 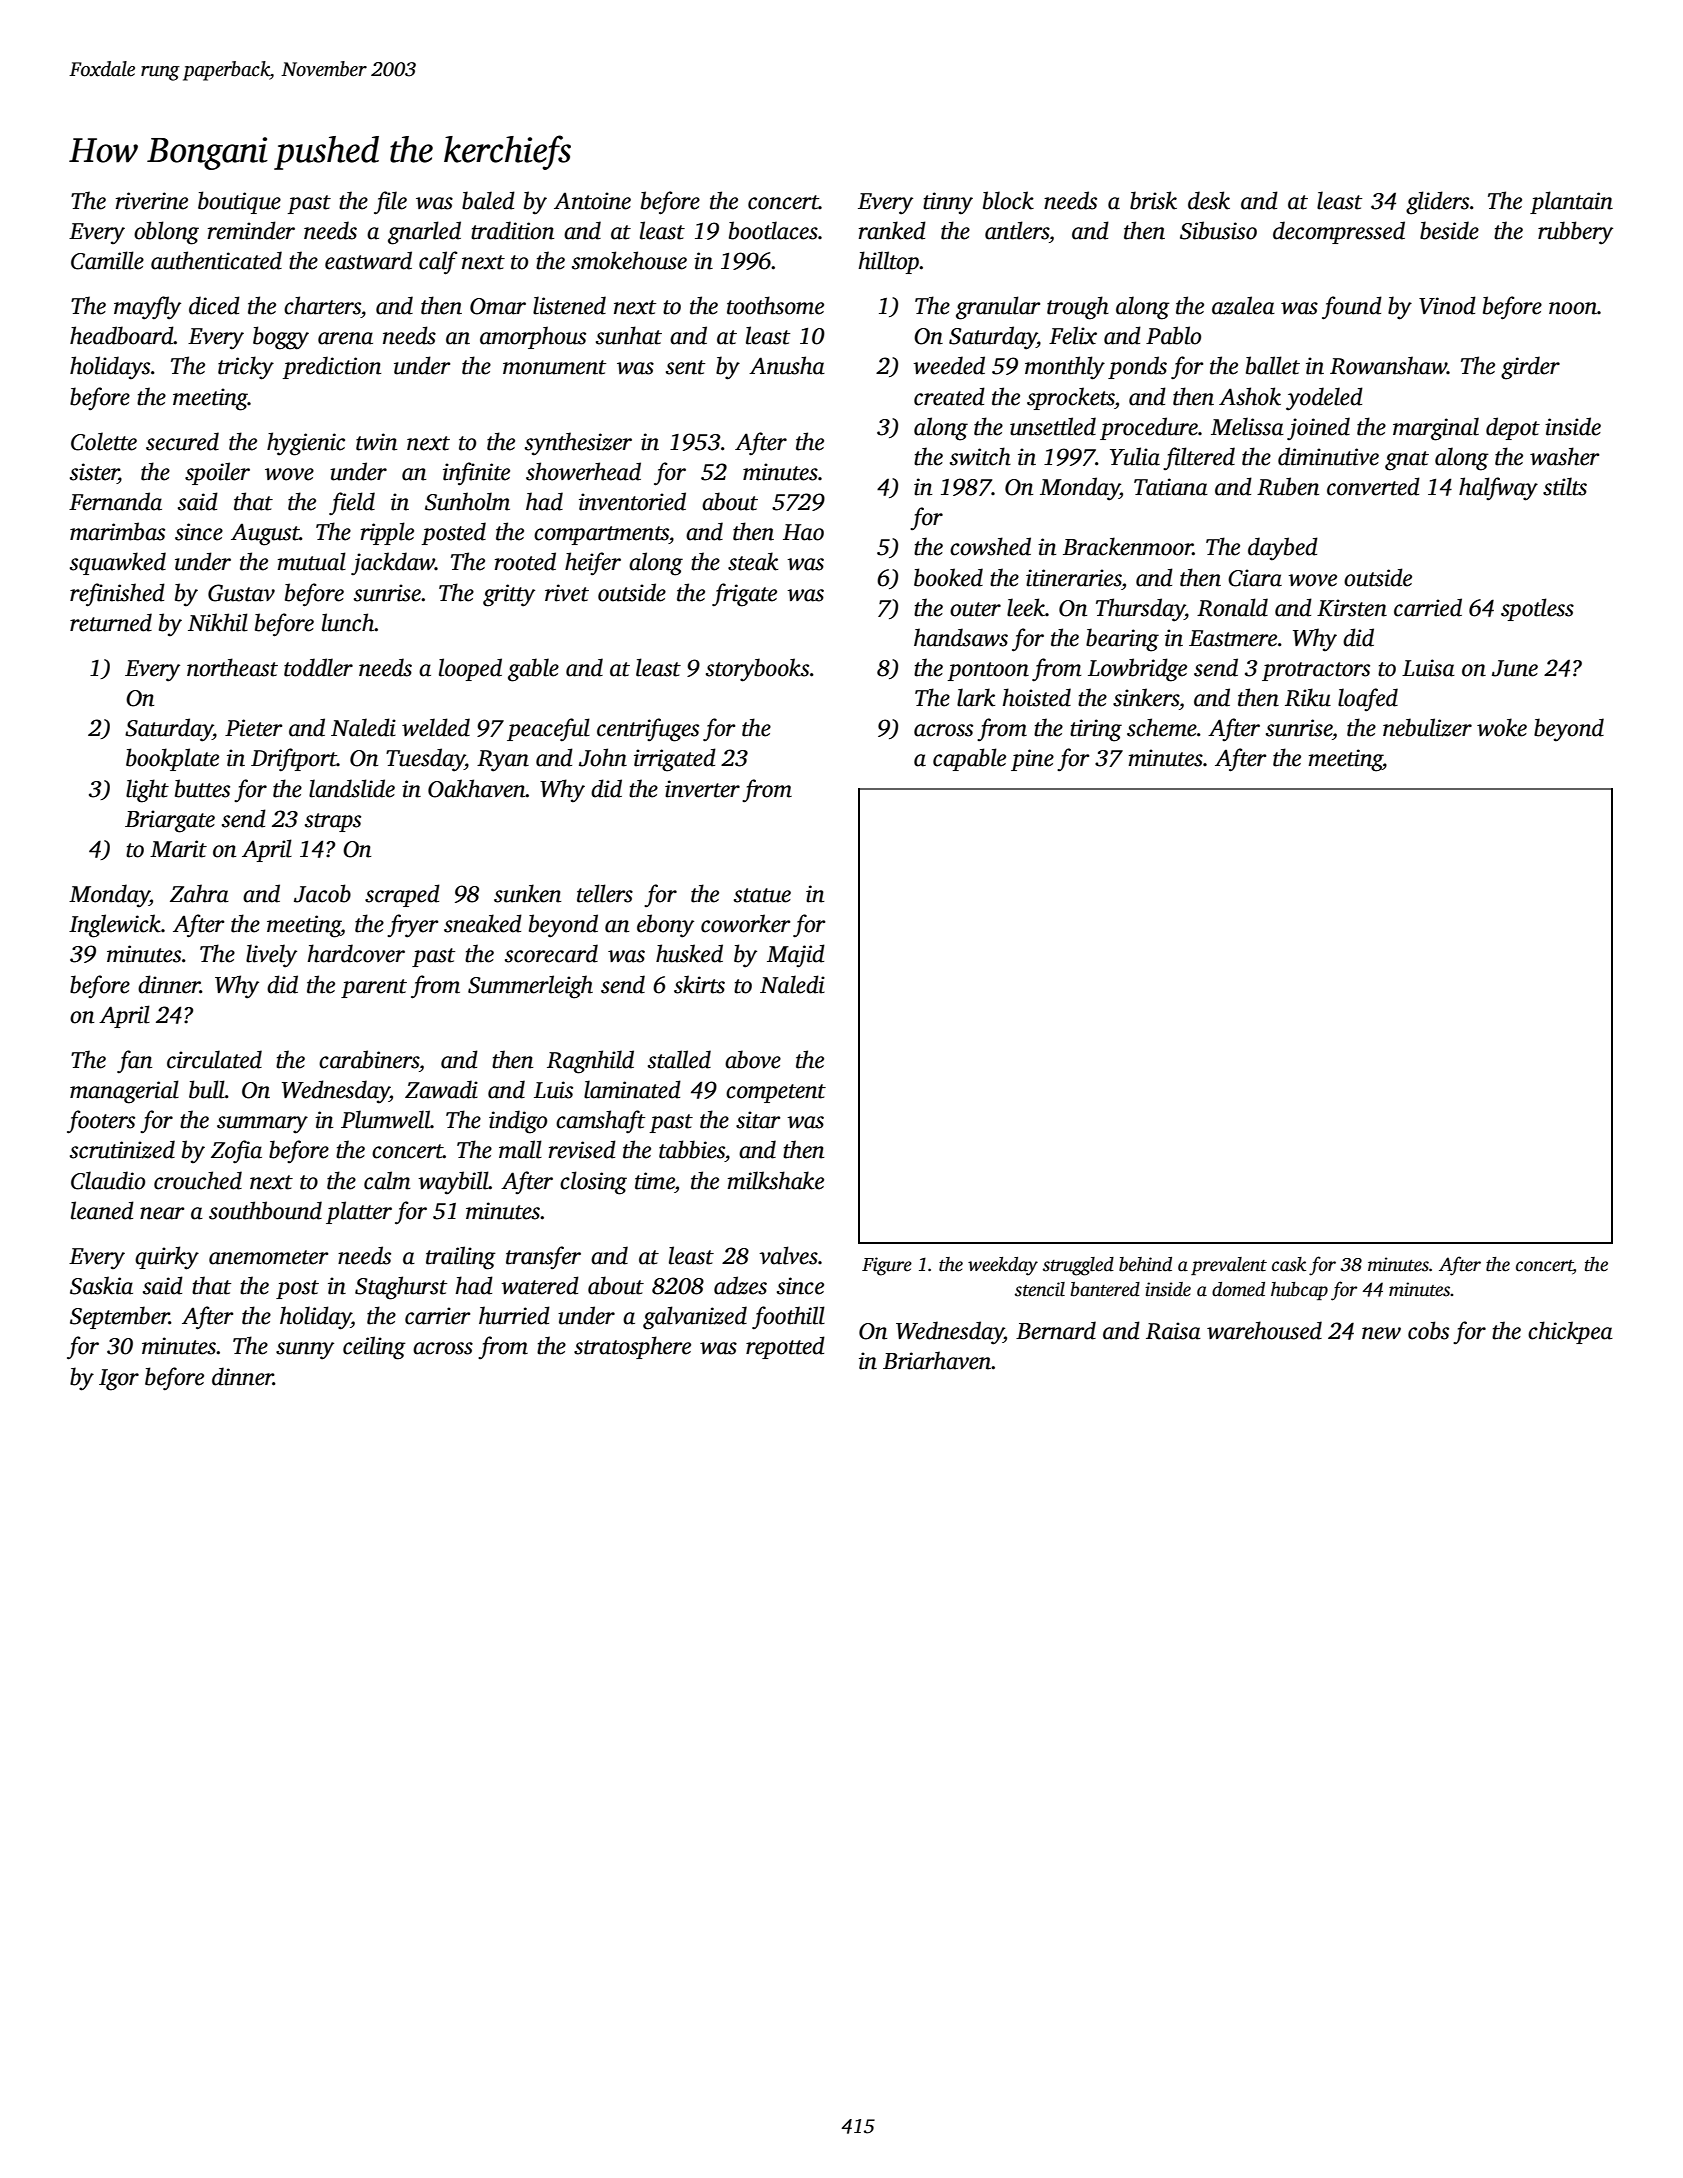 What do you see at coordinates (796, 956) in the document?
I see `Majid` at bounding box center [796, 956].
